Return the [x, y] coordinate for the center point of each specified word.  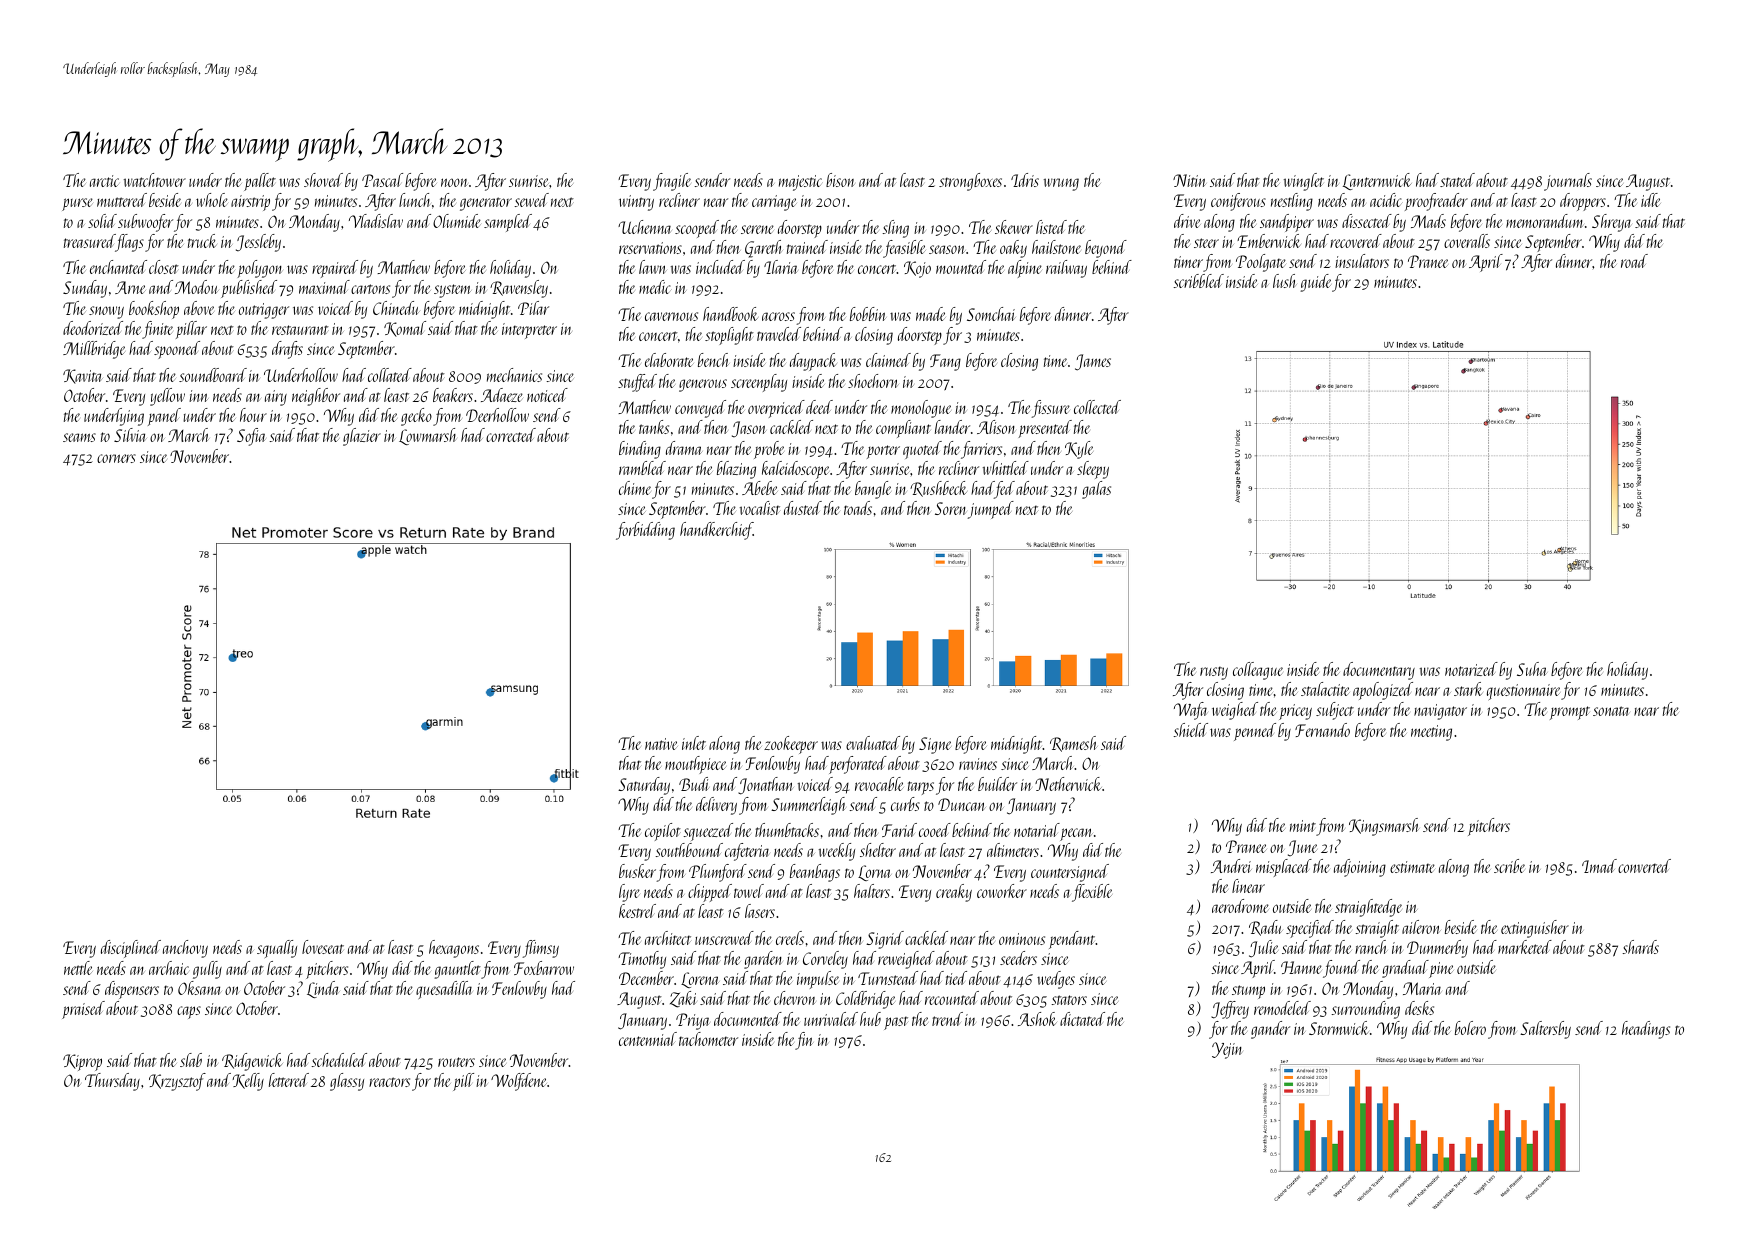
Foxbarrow [544, 968]
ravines [978, 764]
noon [454, 182]
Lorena [700, 980]
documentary [1379, 671]
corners [116, 458]
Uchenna [644, 227]
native [661, 744]
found [1341, 969]
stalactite [1325, 689]
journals [1568, 182]
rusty [1214, 673]
